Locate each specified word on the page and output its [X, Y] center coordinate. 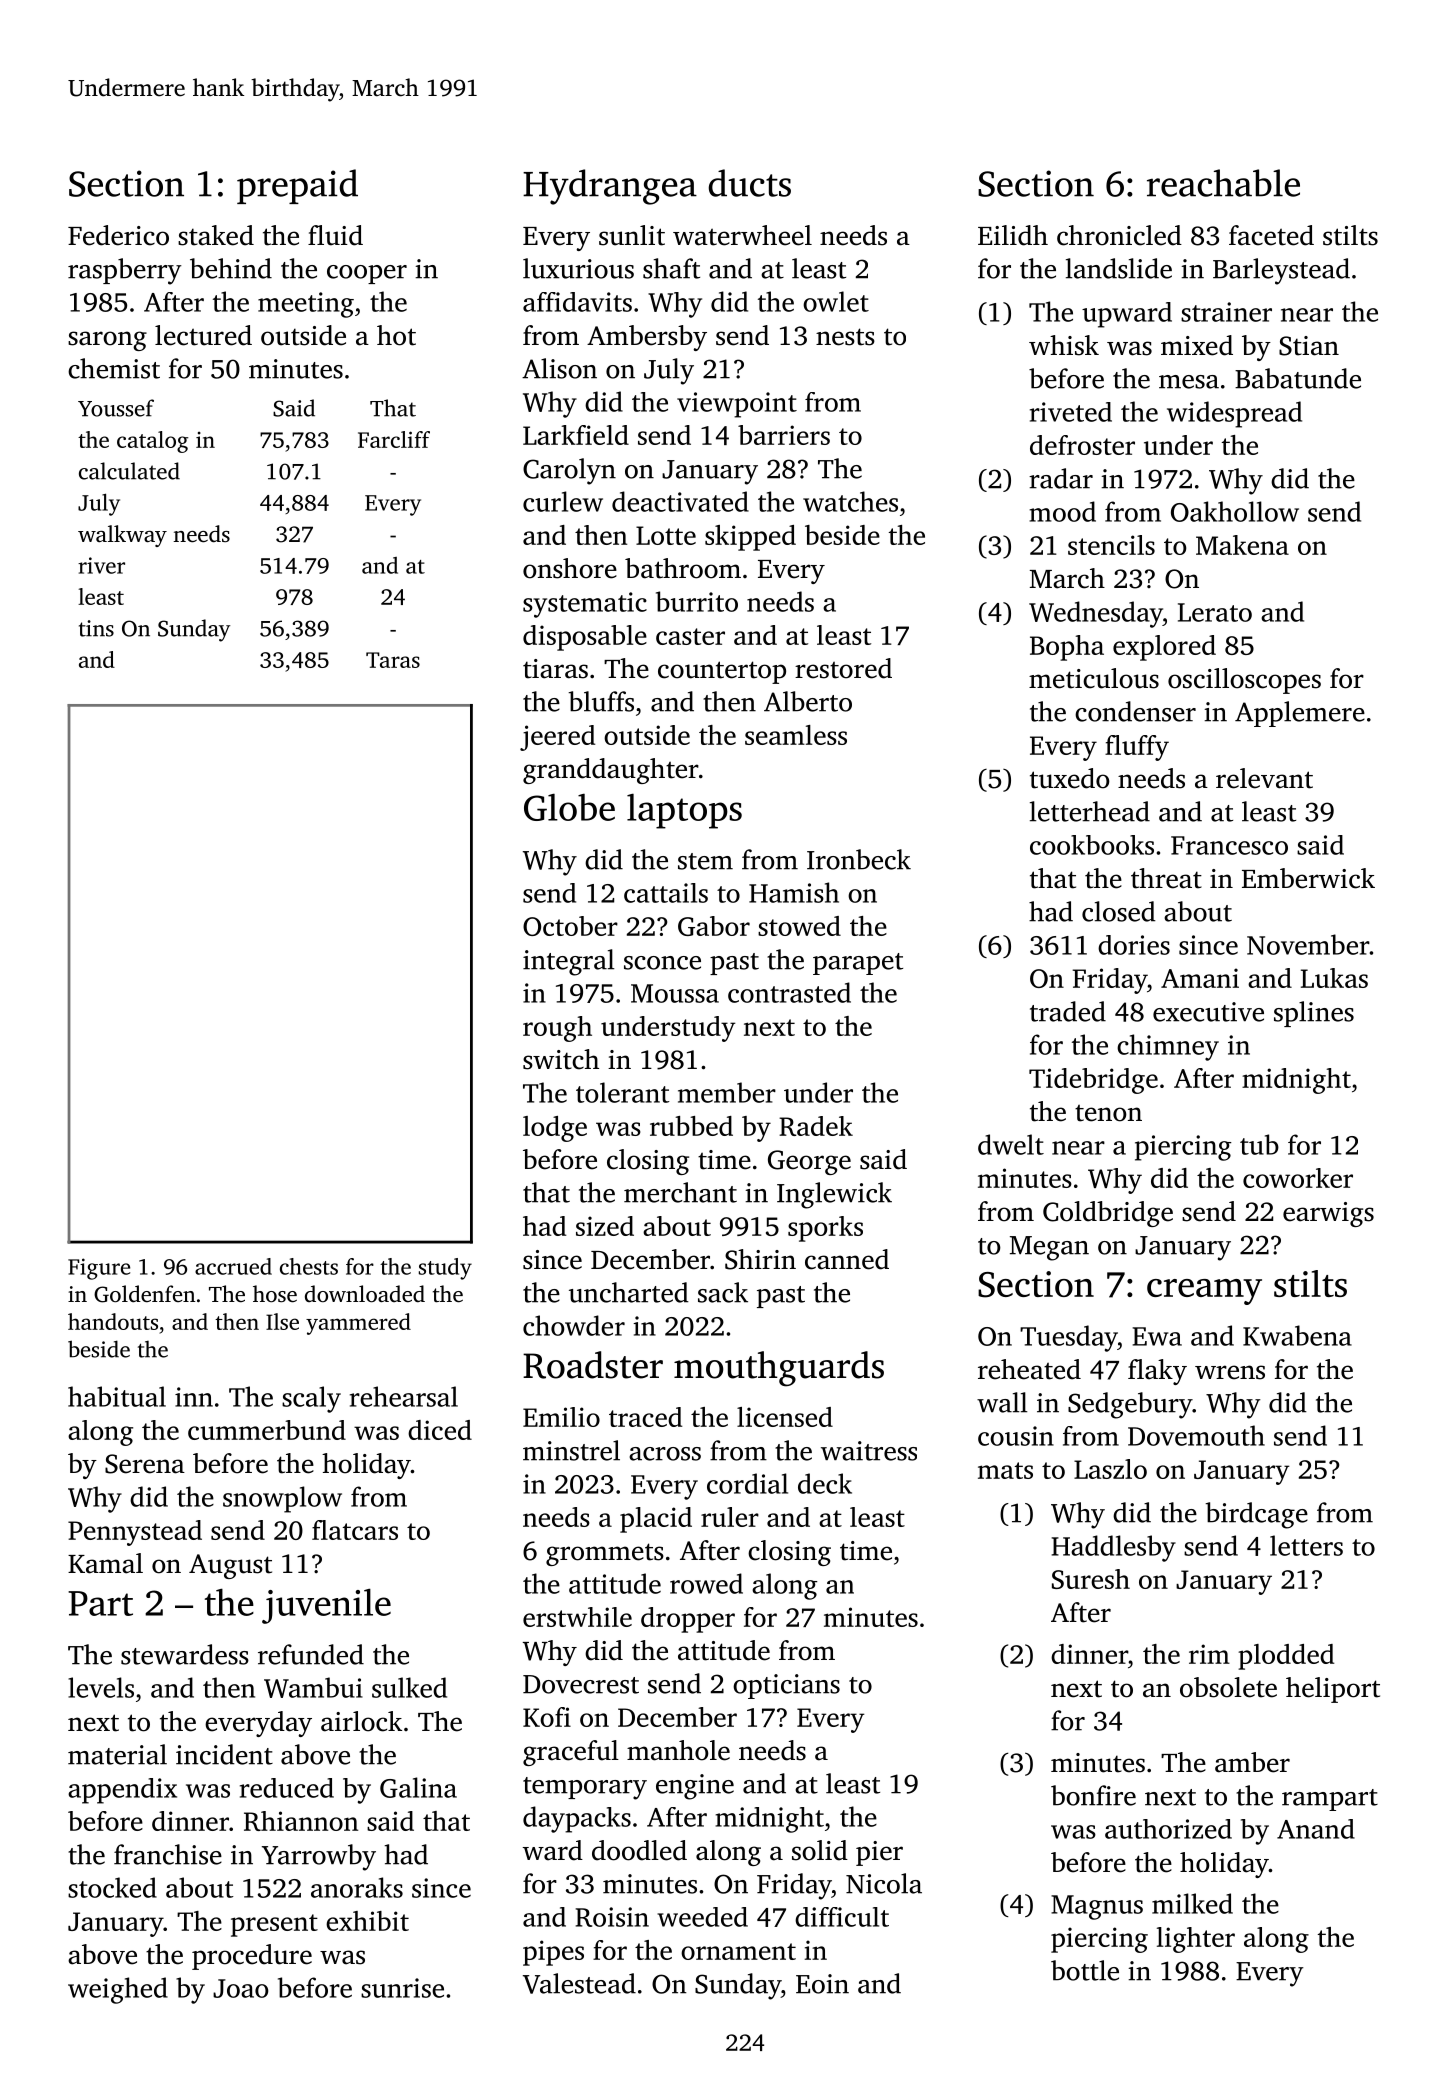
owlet [836, 301]
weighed [118, 1990]
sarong [107, 341]
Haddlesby [1113, 1548]
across [665, 1454]
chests [309, 1266]
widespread [1234, 414]
